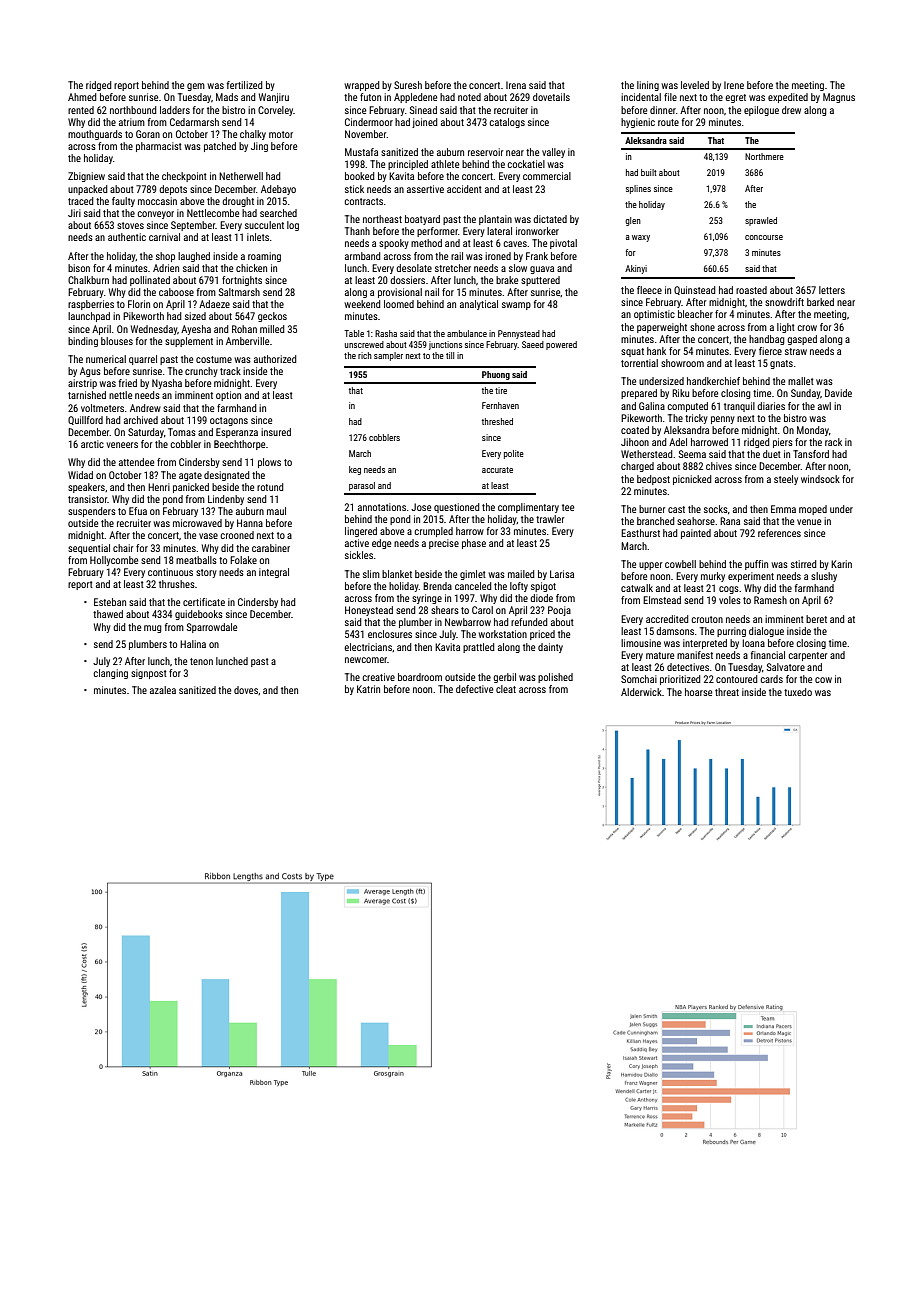  I want to click on shop, so click(165, 257).
